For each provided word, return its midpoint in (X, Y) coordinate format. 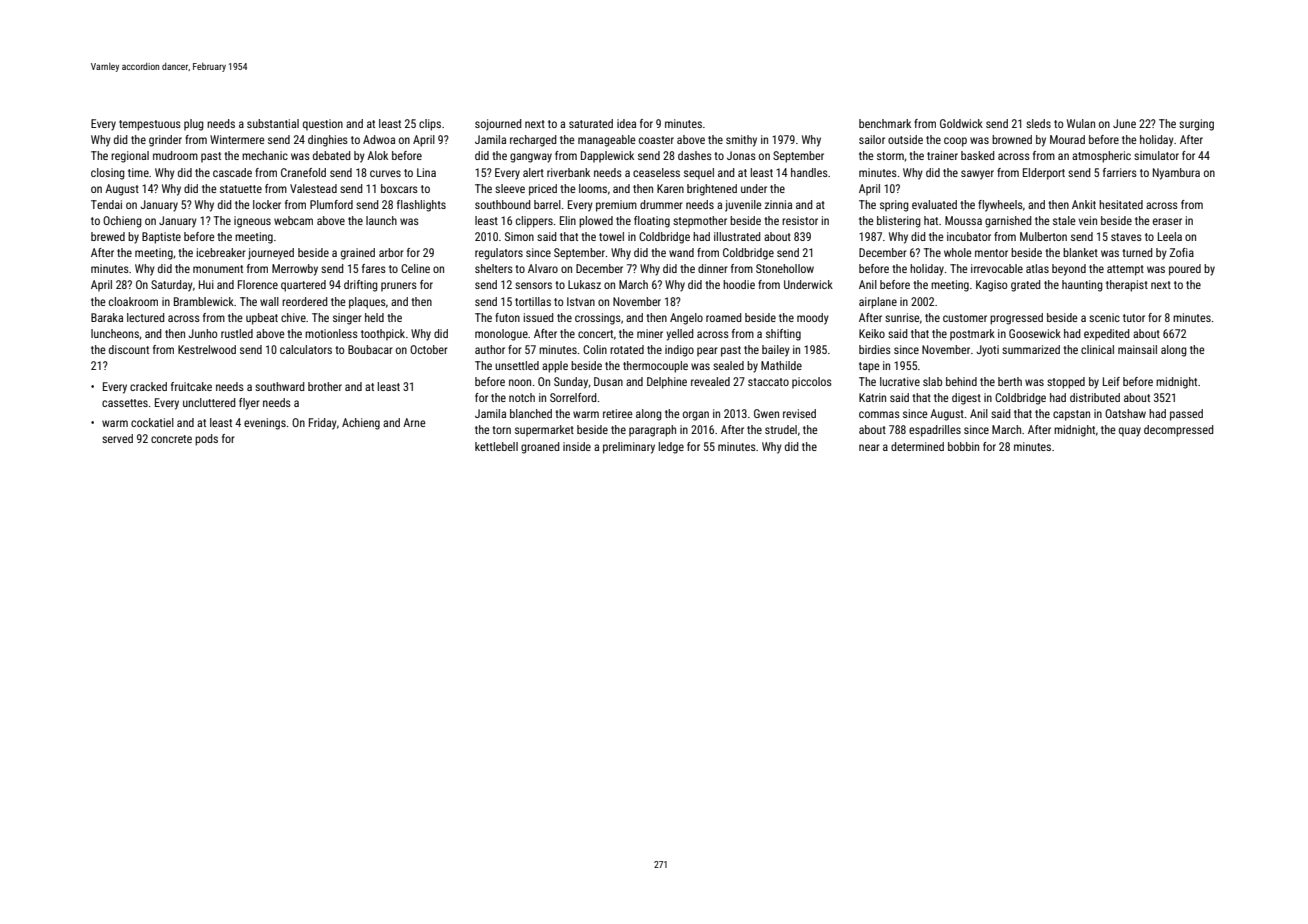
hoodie (739, 284)
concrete (171, 439)
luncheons (115, 333)
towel (611, 236)
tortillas (533, 301)
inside (577, 446)
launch (381, 220)
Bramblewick (204, 301)
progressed (1016, 319)
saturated (591, 123)
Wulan (1081, 123)
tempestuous (150, 125)
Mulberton (1043, 236)
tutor (1134, 318)
